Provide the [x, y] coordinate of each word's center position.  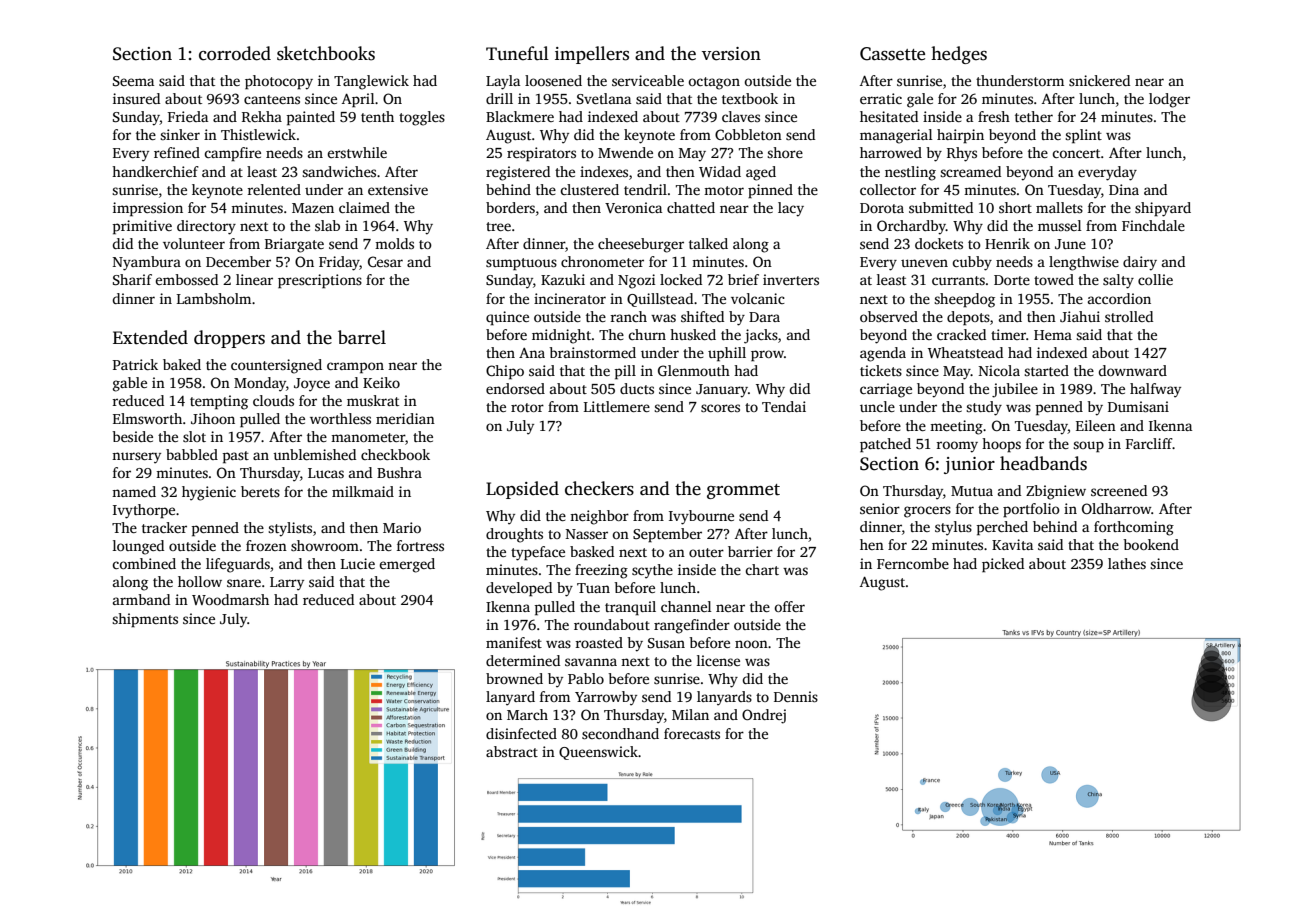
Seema [133, 81]
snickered [1099, 80]
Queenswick [598, 753]
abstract [512, 751]
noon [751, 644]
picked [1003, 565]
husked [693, 334]
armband [141, 599]
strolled [1129, 316]
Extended [150, 337]
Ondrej [764, 716]
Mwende [625, 152]
